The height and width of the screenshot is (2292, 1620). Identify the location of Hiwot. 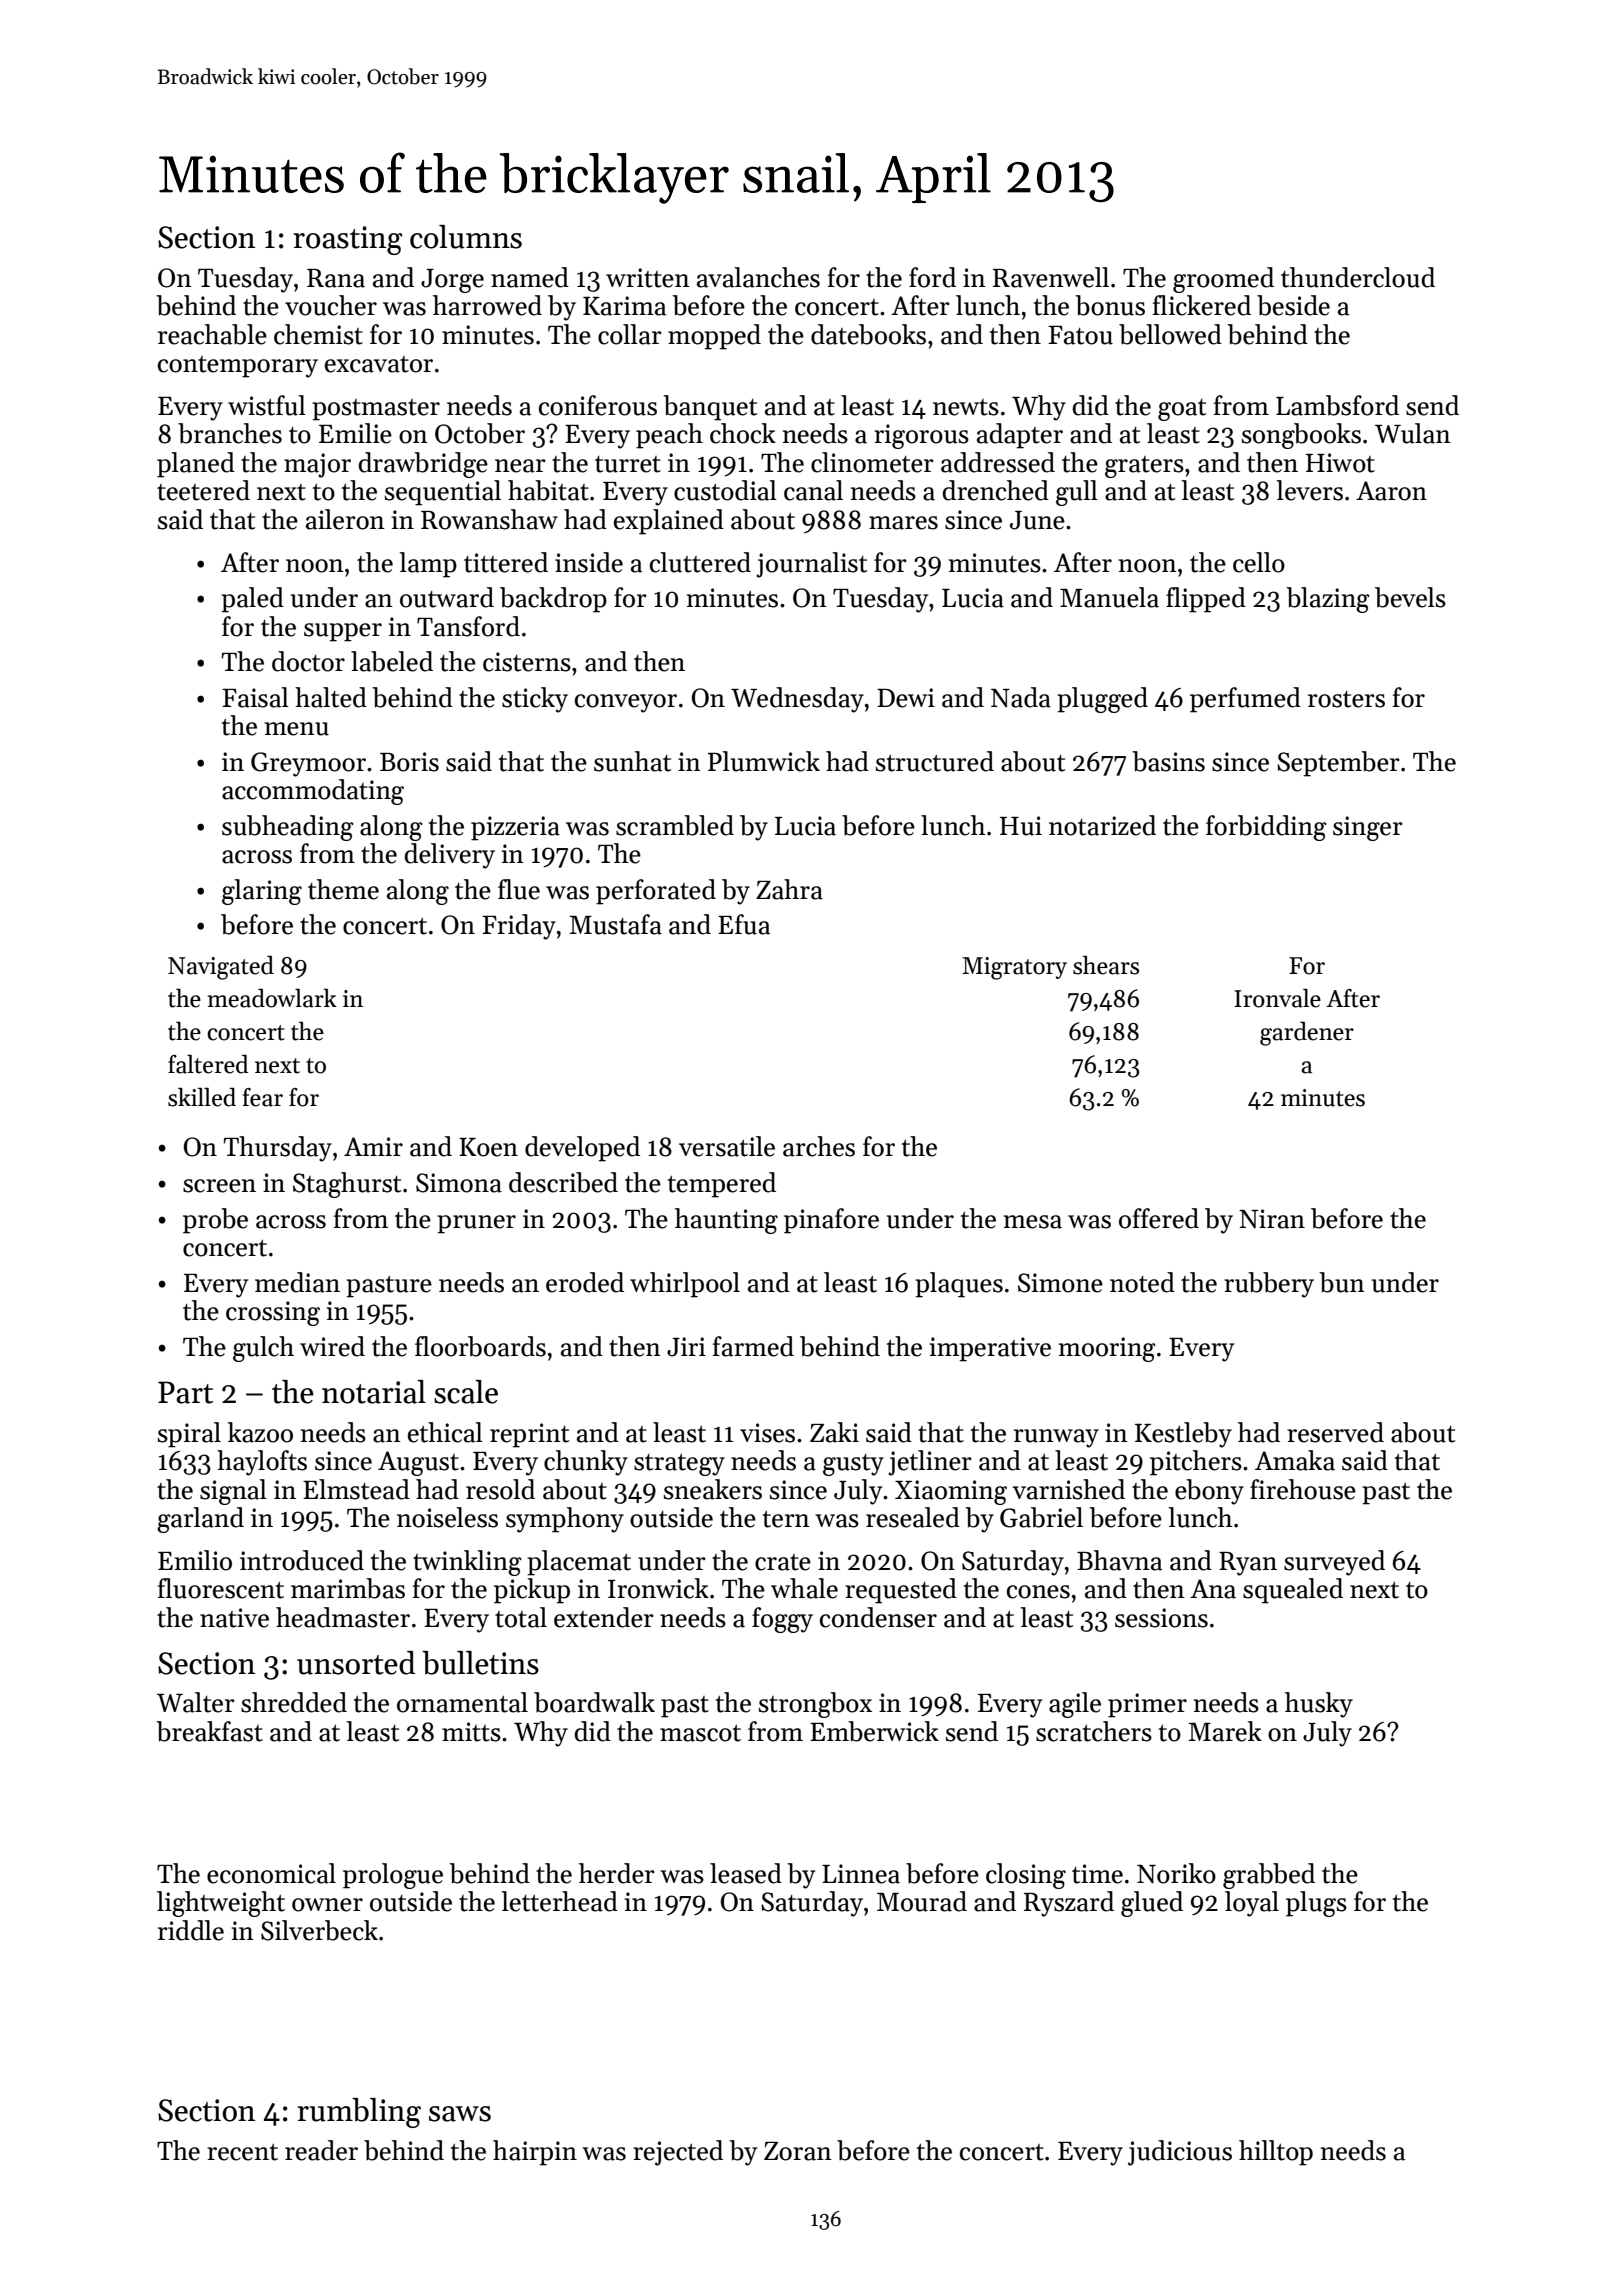
(1340, 463).
